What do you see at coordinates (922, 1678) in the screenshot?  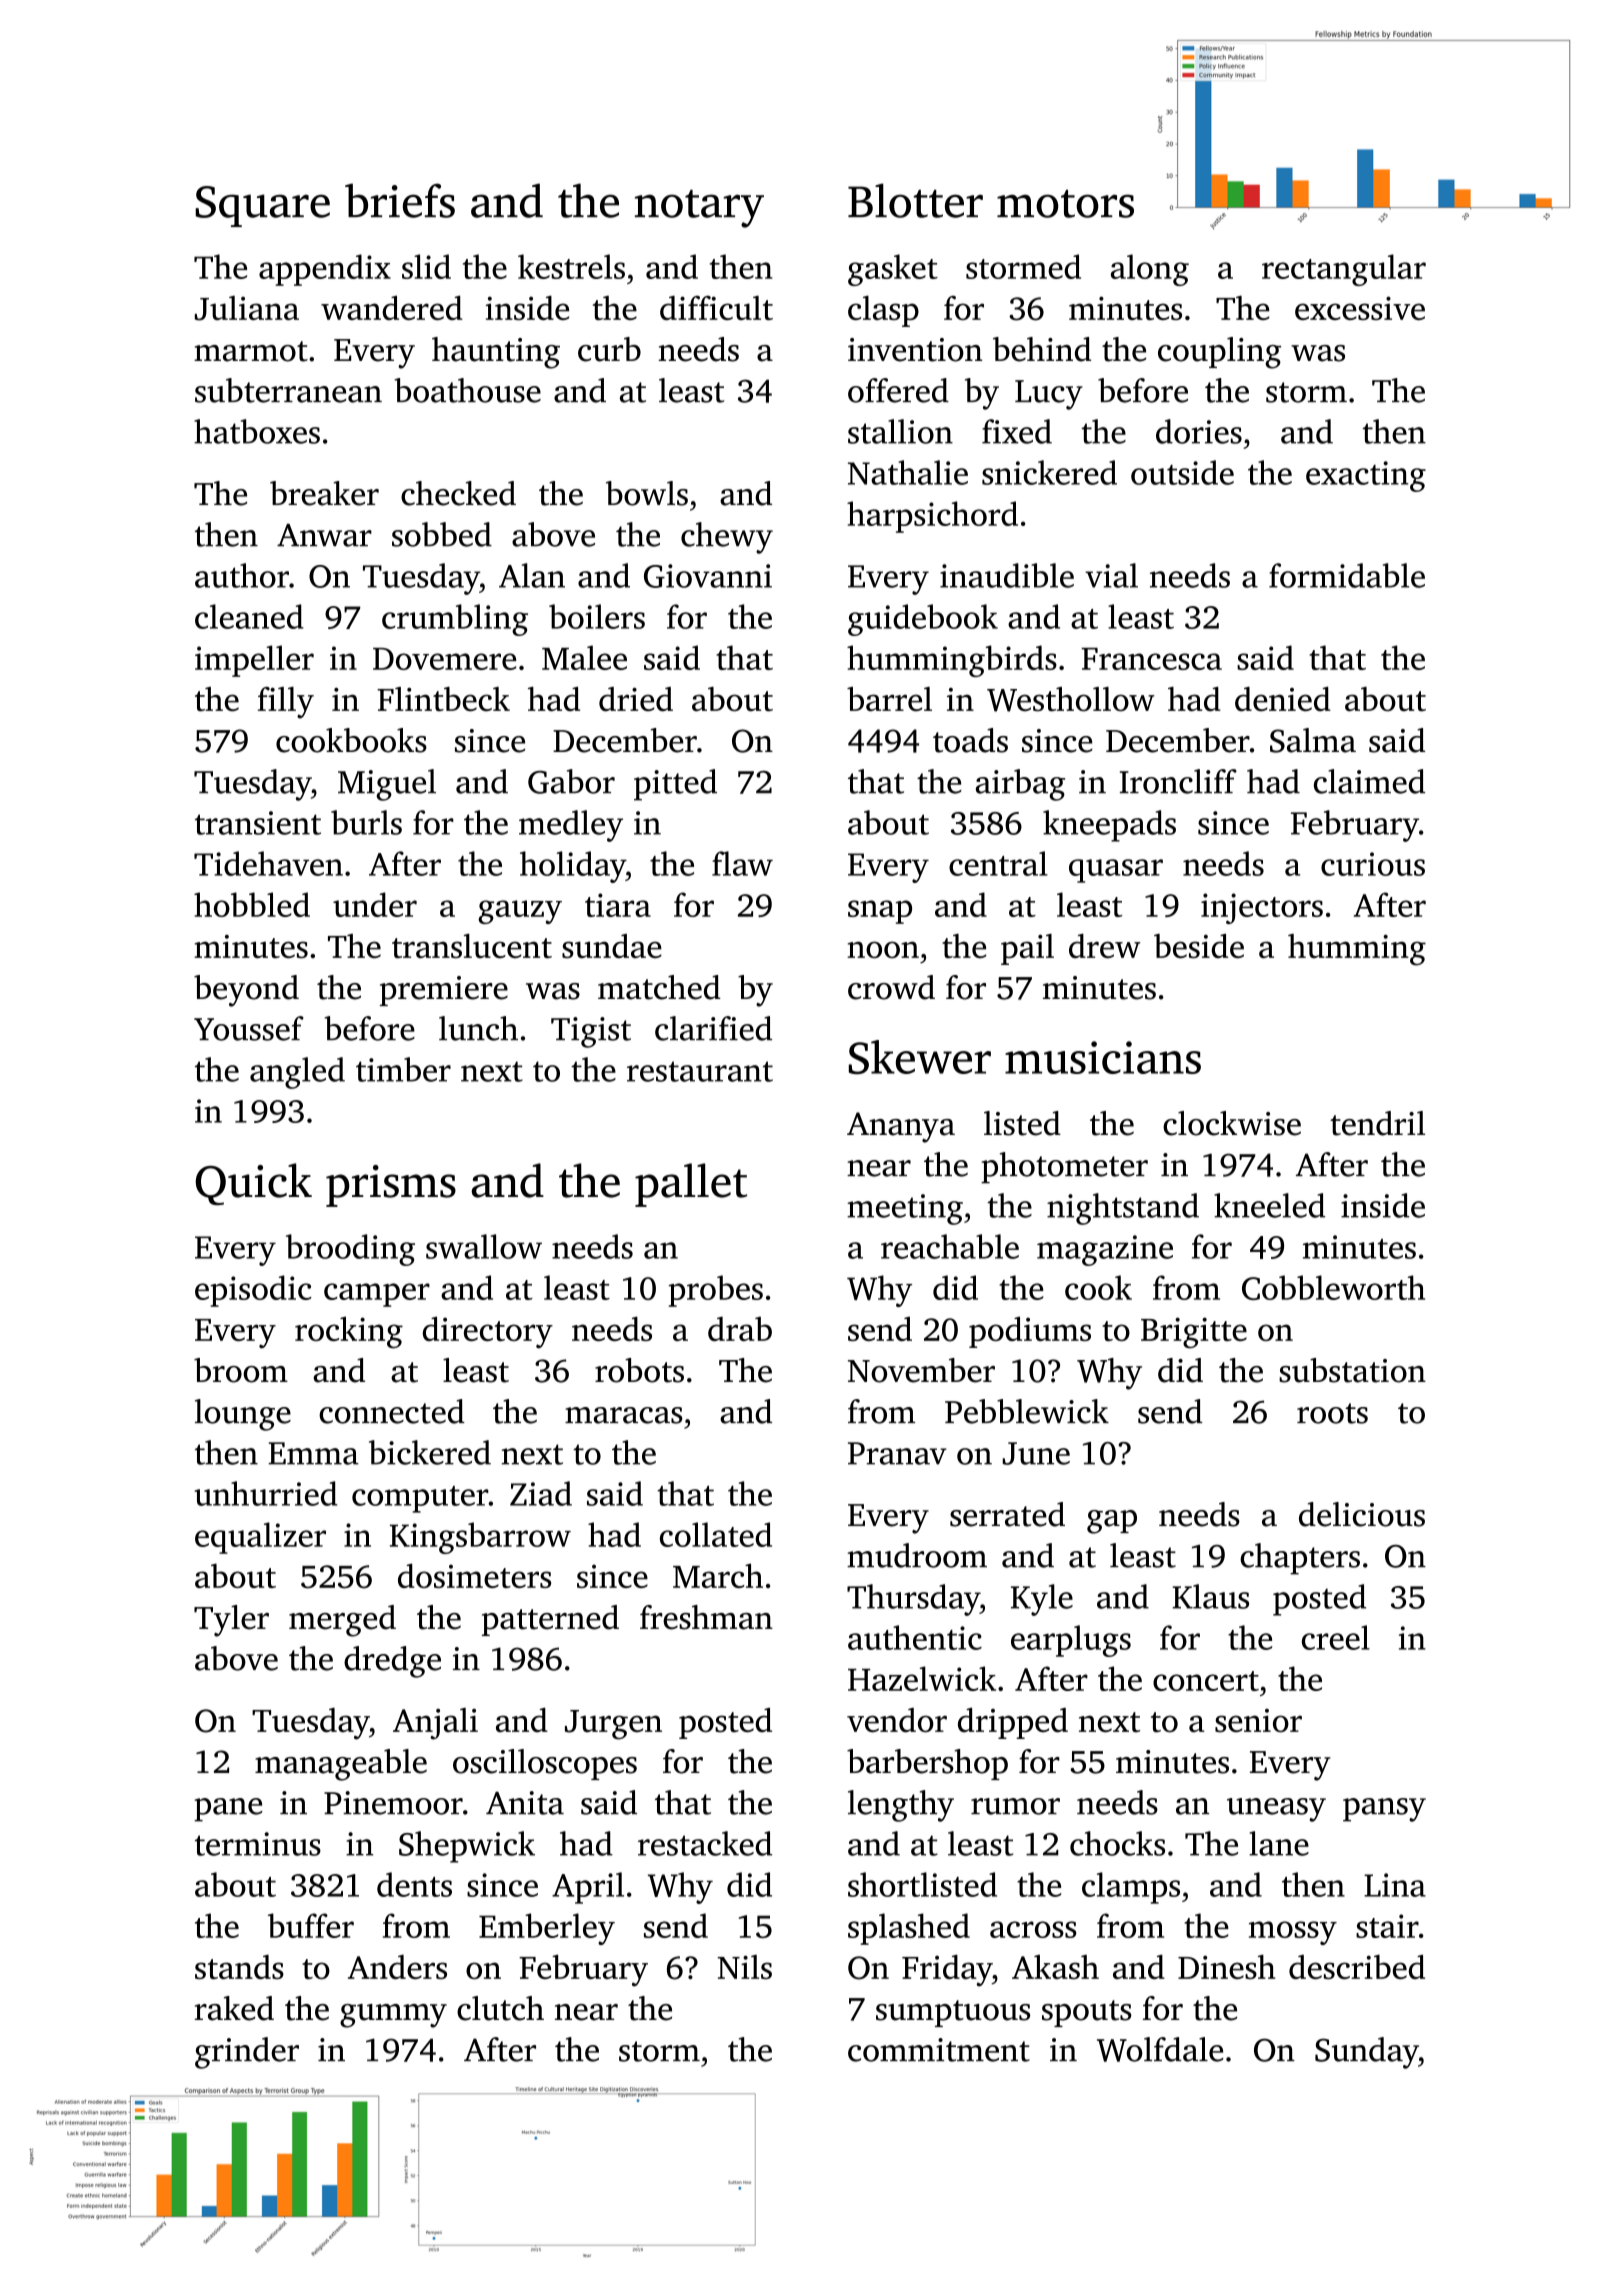 I see `Hazelwick` at bounding box center [922, 1678].
